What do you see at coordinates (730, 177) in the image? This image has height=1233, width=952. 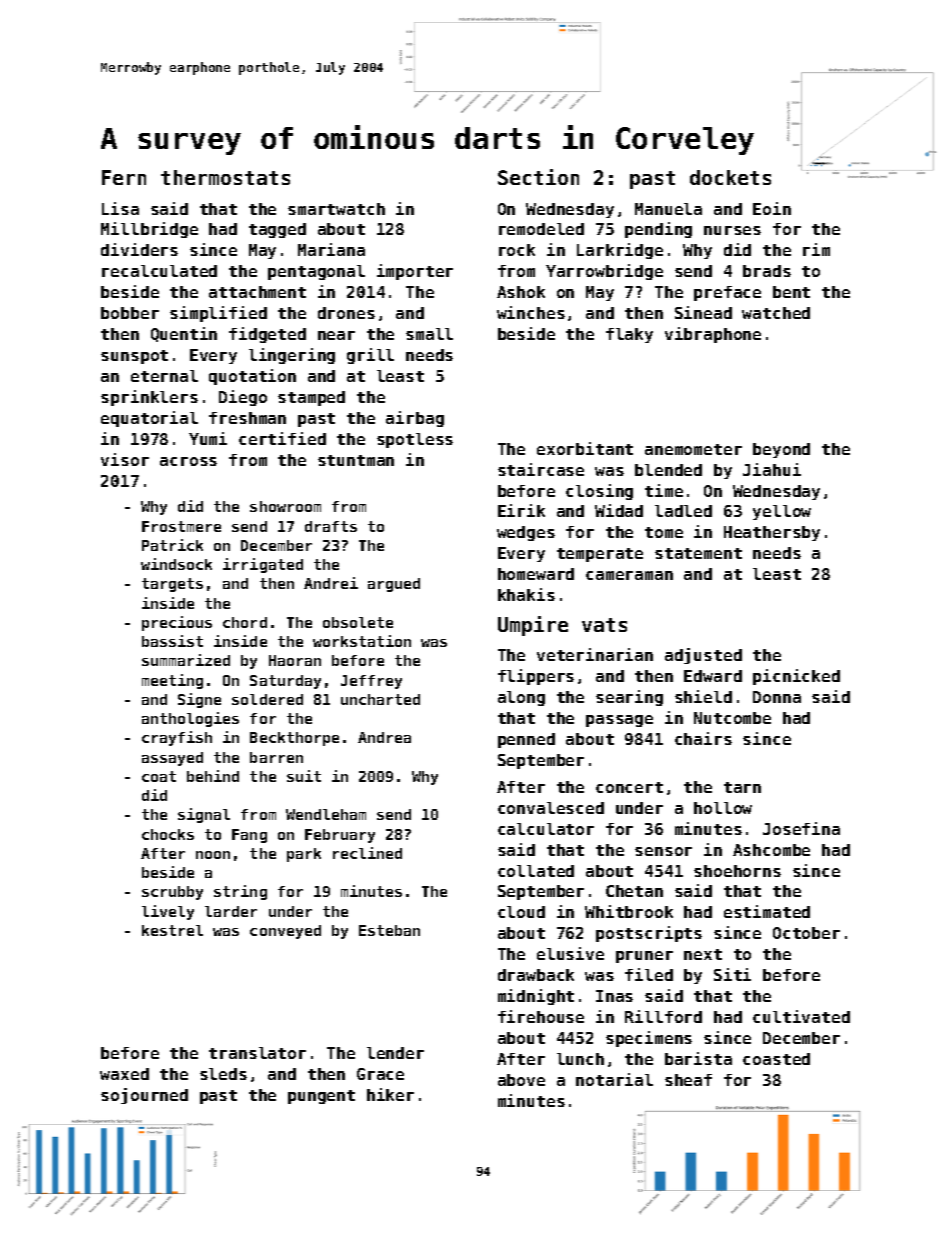 I see `dockets` at bounding box center [730, 177].
